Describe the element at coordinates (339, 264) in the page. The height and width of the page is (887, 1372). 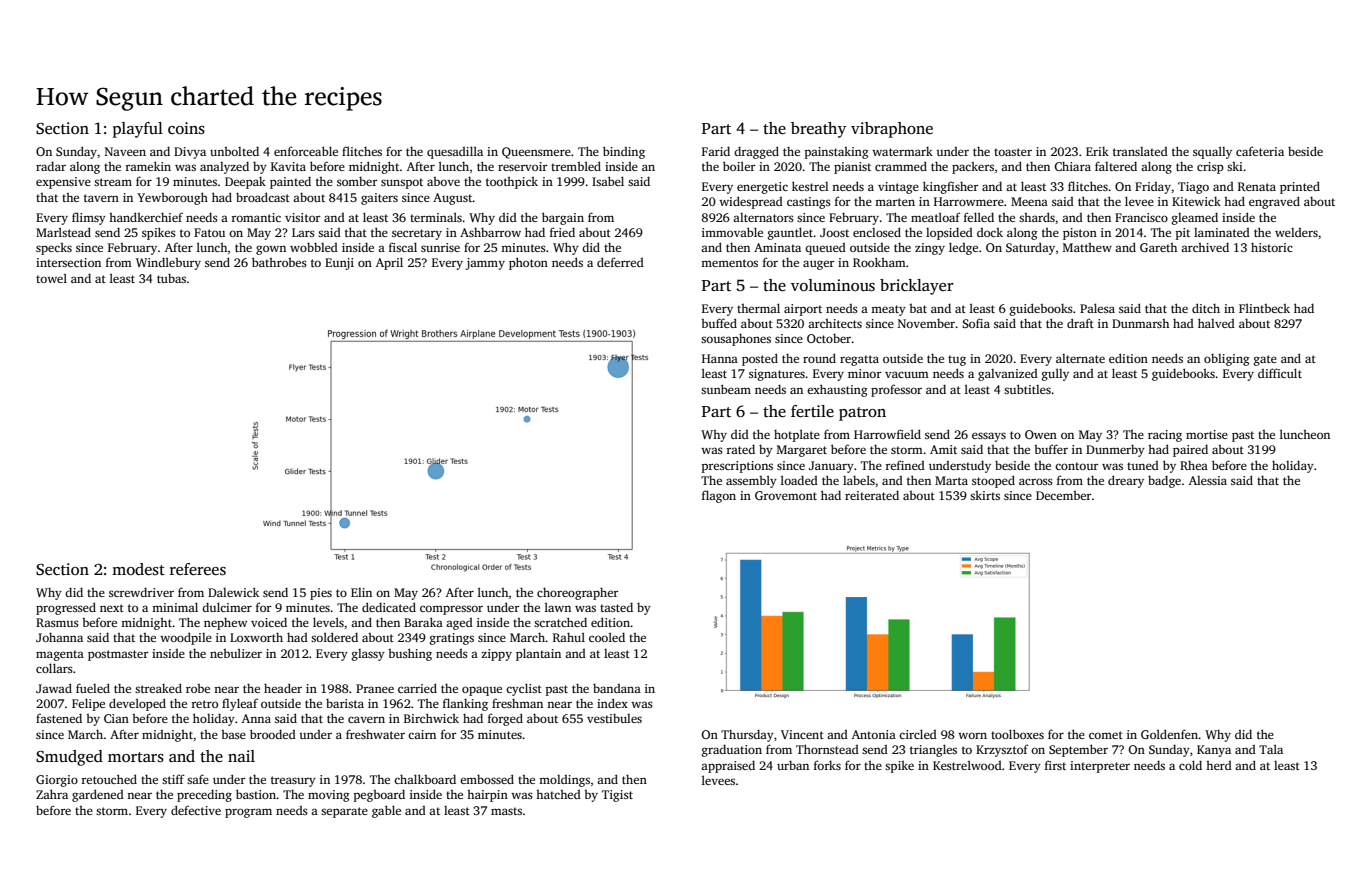
I see `Eunji` at that location.
